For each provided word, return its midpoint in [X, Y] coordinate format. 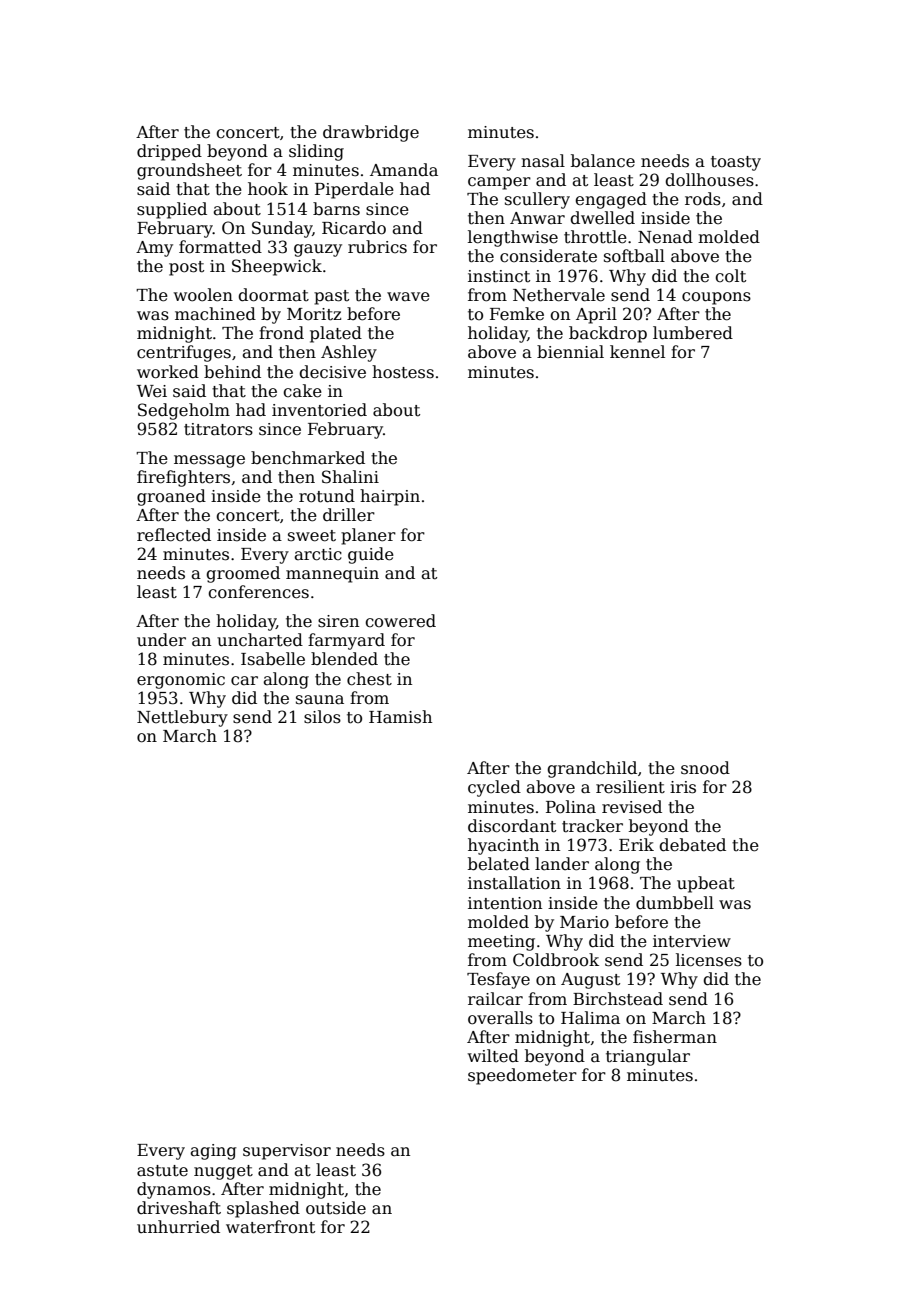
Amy [154, 249]
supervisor [287, 1152]
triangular [648, 1057]
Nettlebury [182, 718]
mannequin [332, 575]
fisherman [675, 1037]
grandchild [592, 769]
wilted [493, 1056]
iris [683, 787]
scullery [537, 200]
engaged [611, 200]
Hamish [400, 717]
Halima [590, 1018]
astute [162, 1171]
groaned [171, 497]
